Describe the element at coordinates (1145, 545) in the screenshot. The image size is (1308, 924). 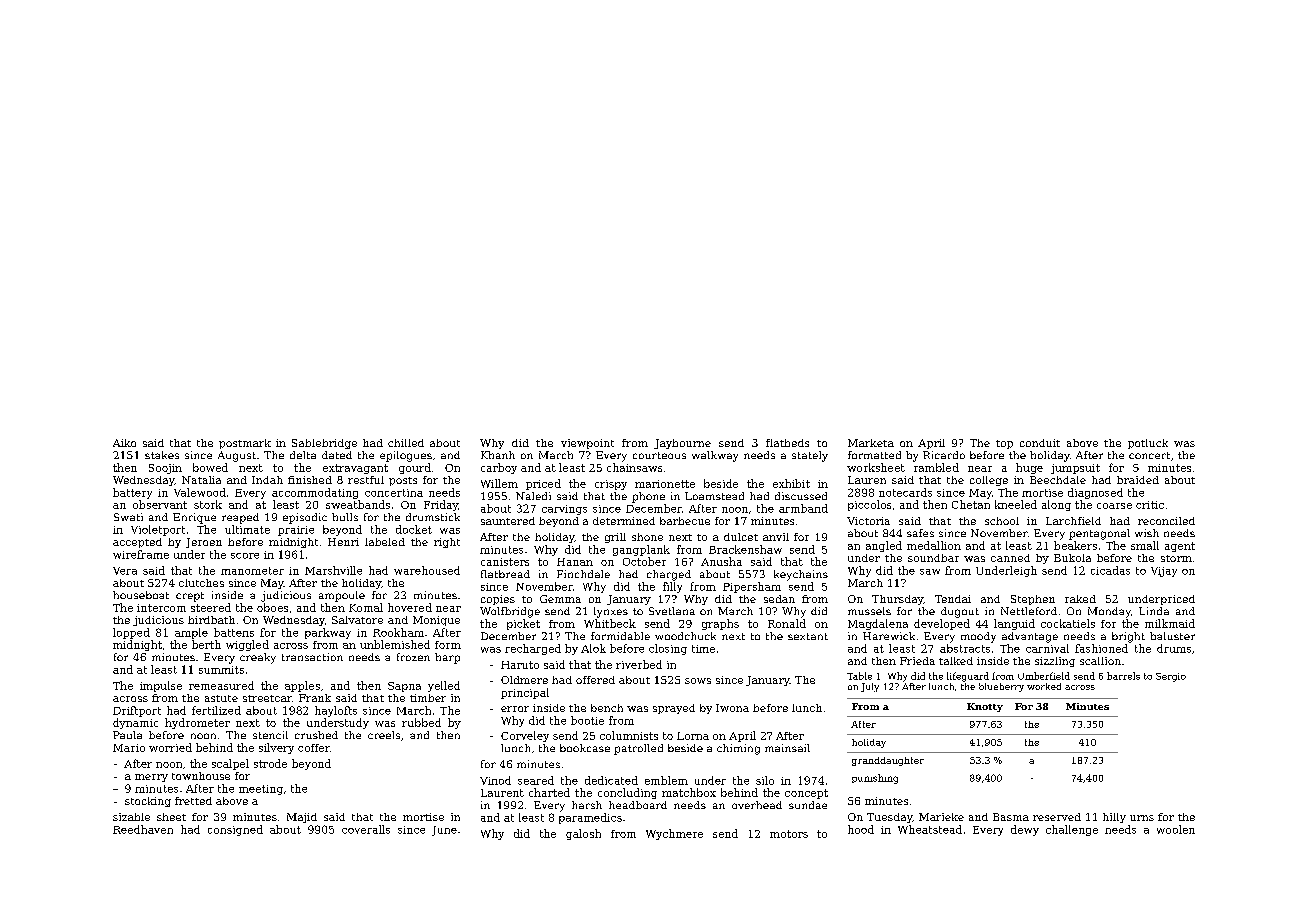
I see `small` at that location.
